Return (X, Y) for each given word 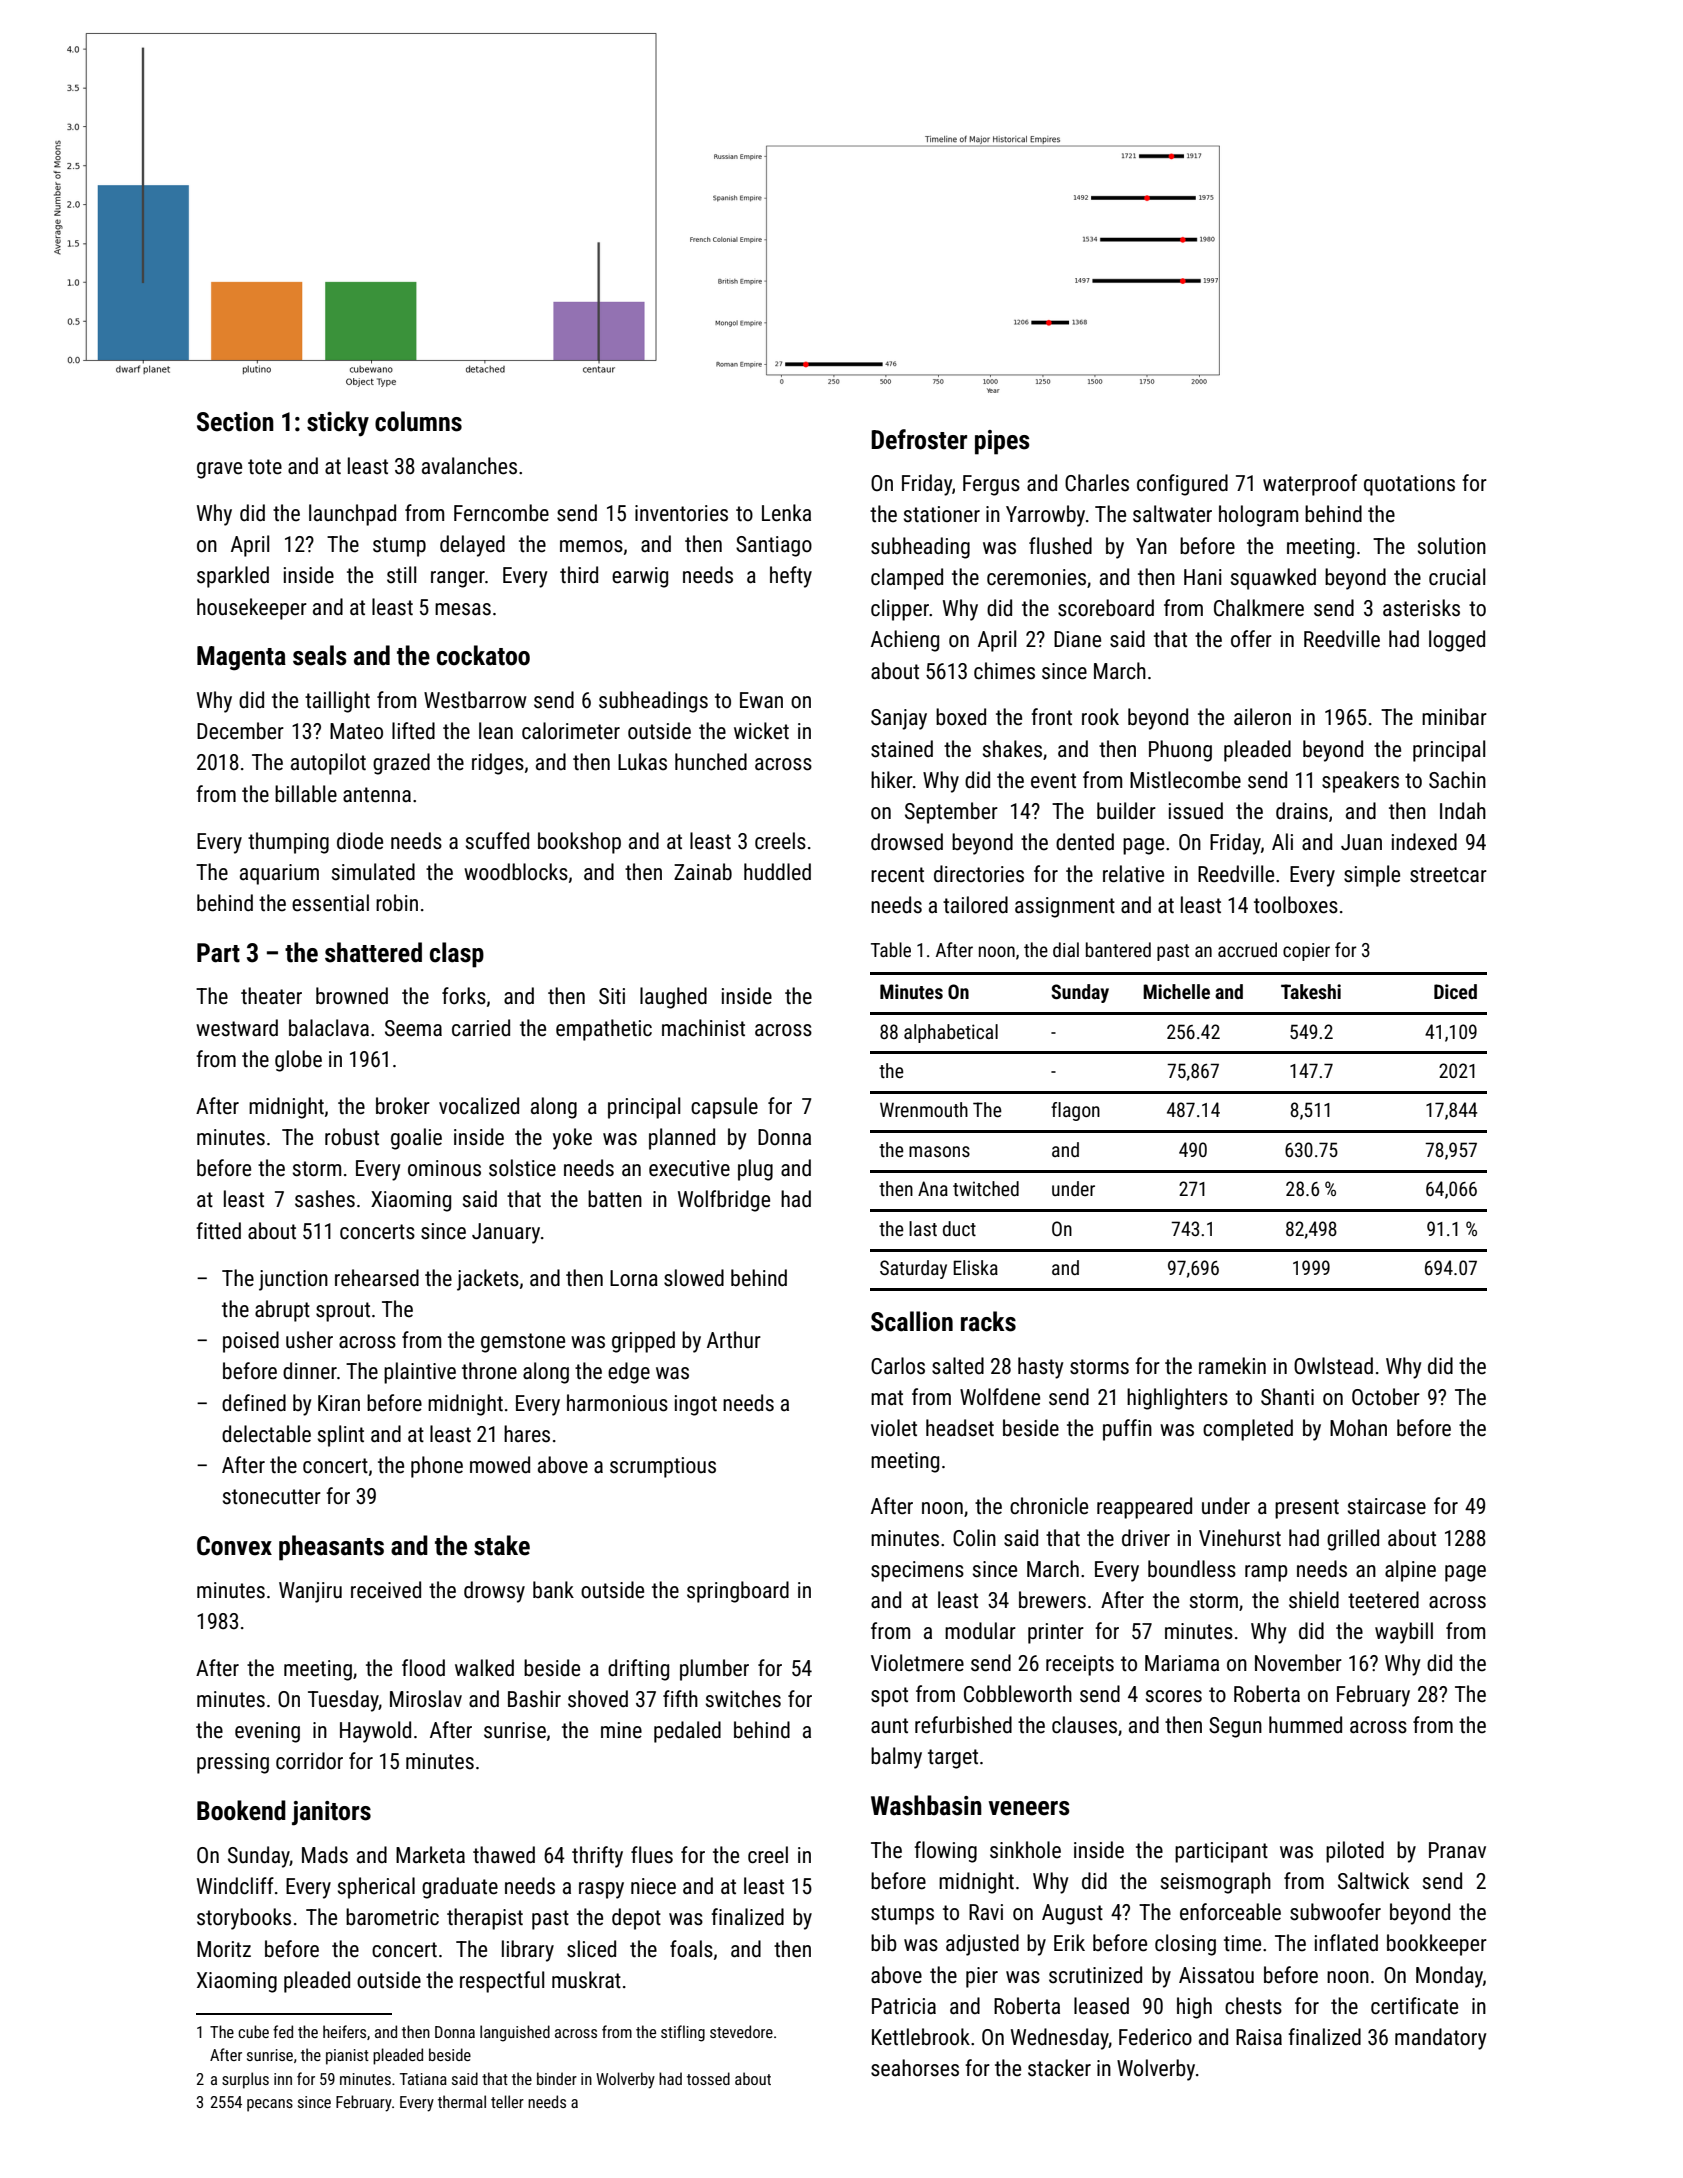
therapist (485, 1919)
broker (403, 1106)
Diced (1455, 991)
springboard (738, 1592)
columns (418, 421)
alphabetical (951, 1033)
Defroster (919, 439)
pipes (1002, 442)
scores (1174, 1696)
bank (553, 1590)
